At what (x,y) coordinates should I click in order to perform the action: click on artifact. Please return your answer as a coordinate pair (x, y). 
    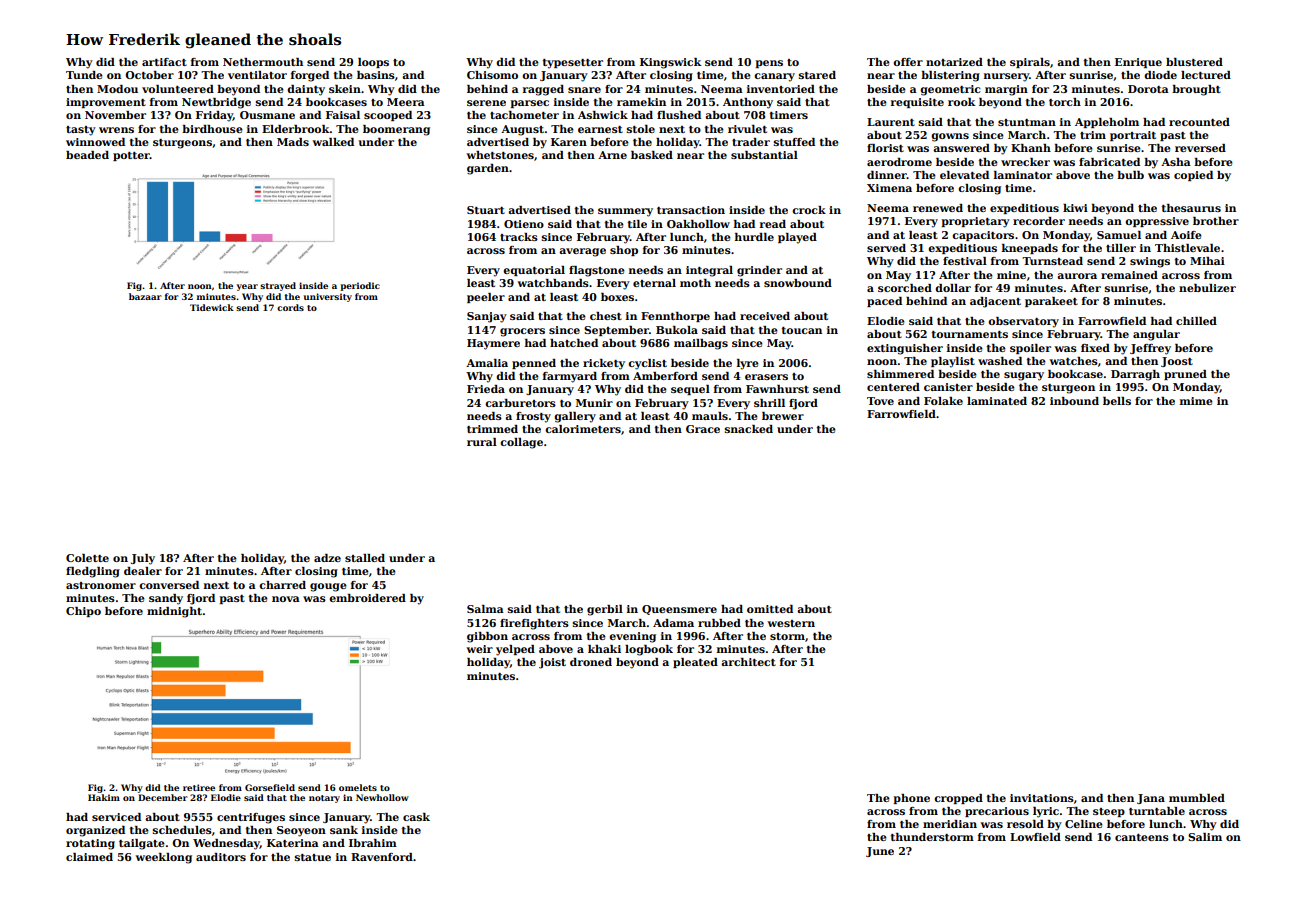
    Looking at the image, I should click on (164, 62).
